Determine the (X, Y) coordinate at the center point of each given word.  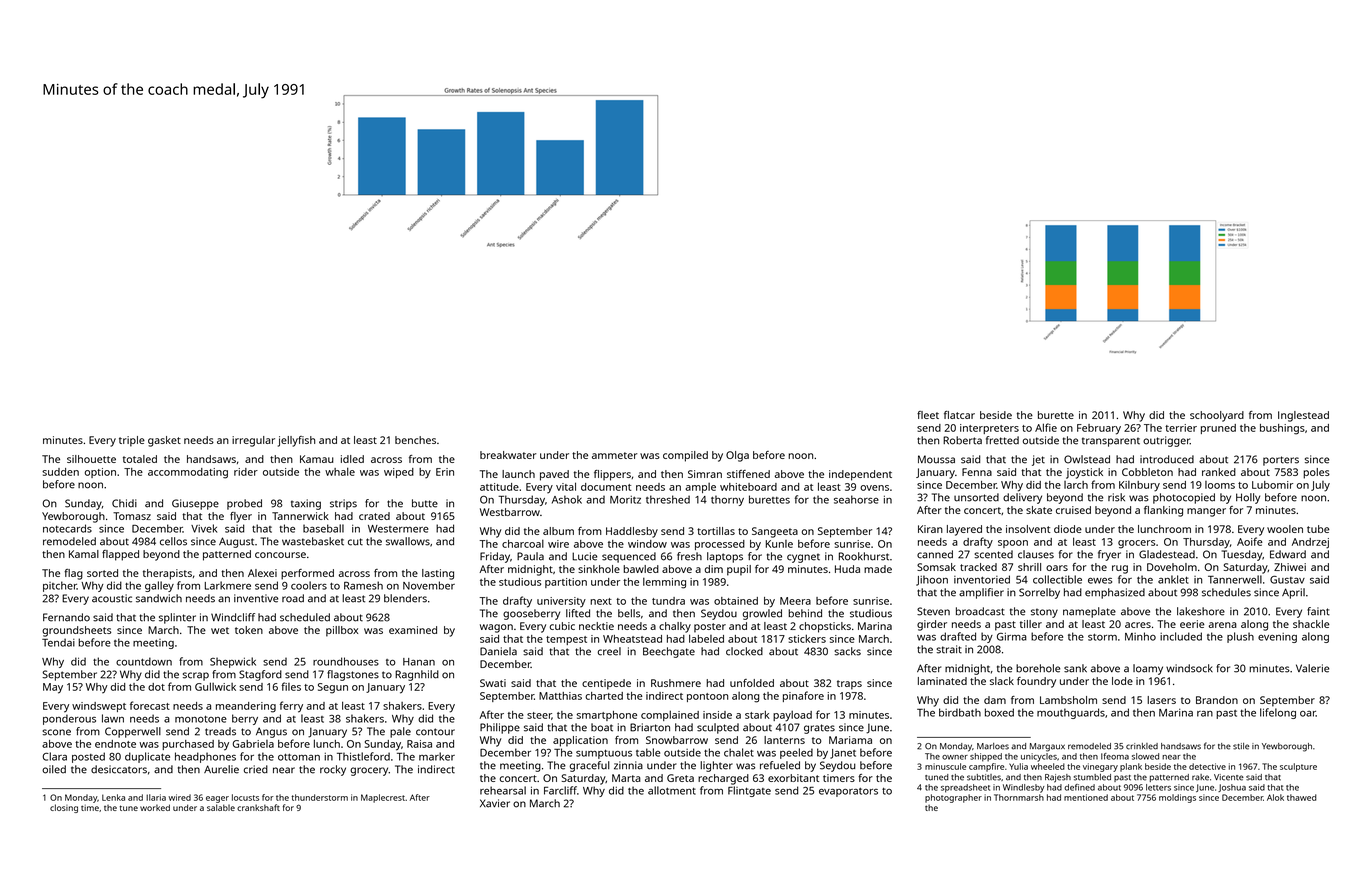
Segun (333, 688)
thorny (727, 500)
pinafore (803, 696)
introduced (1167, 459)
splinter (177, 618)
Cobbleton (1147, 472)
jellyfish (296, 441)
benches (415, 440)
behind (805, 613)
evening (1277, 638)
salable (221, 807)
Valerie (1312, 668)
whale (340, 471)
